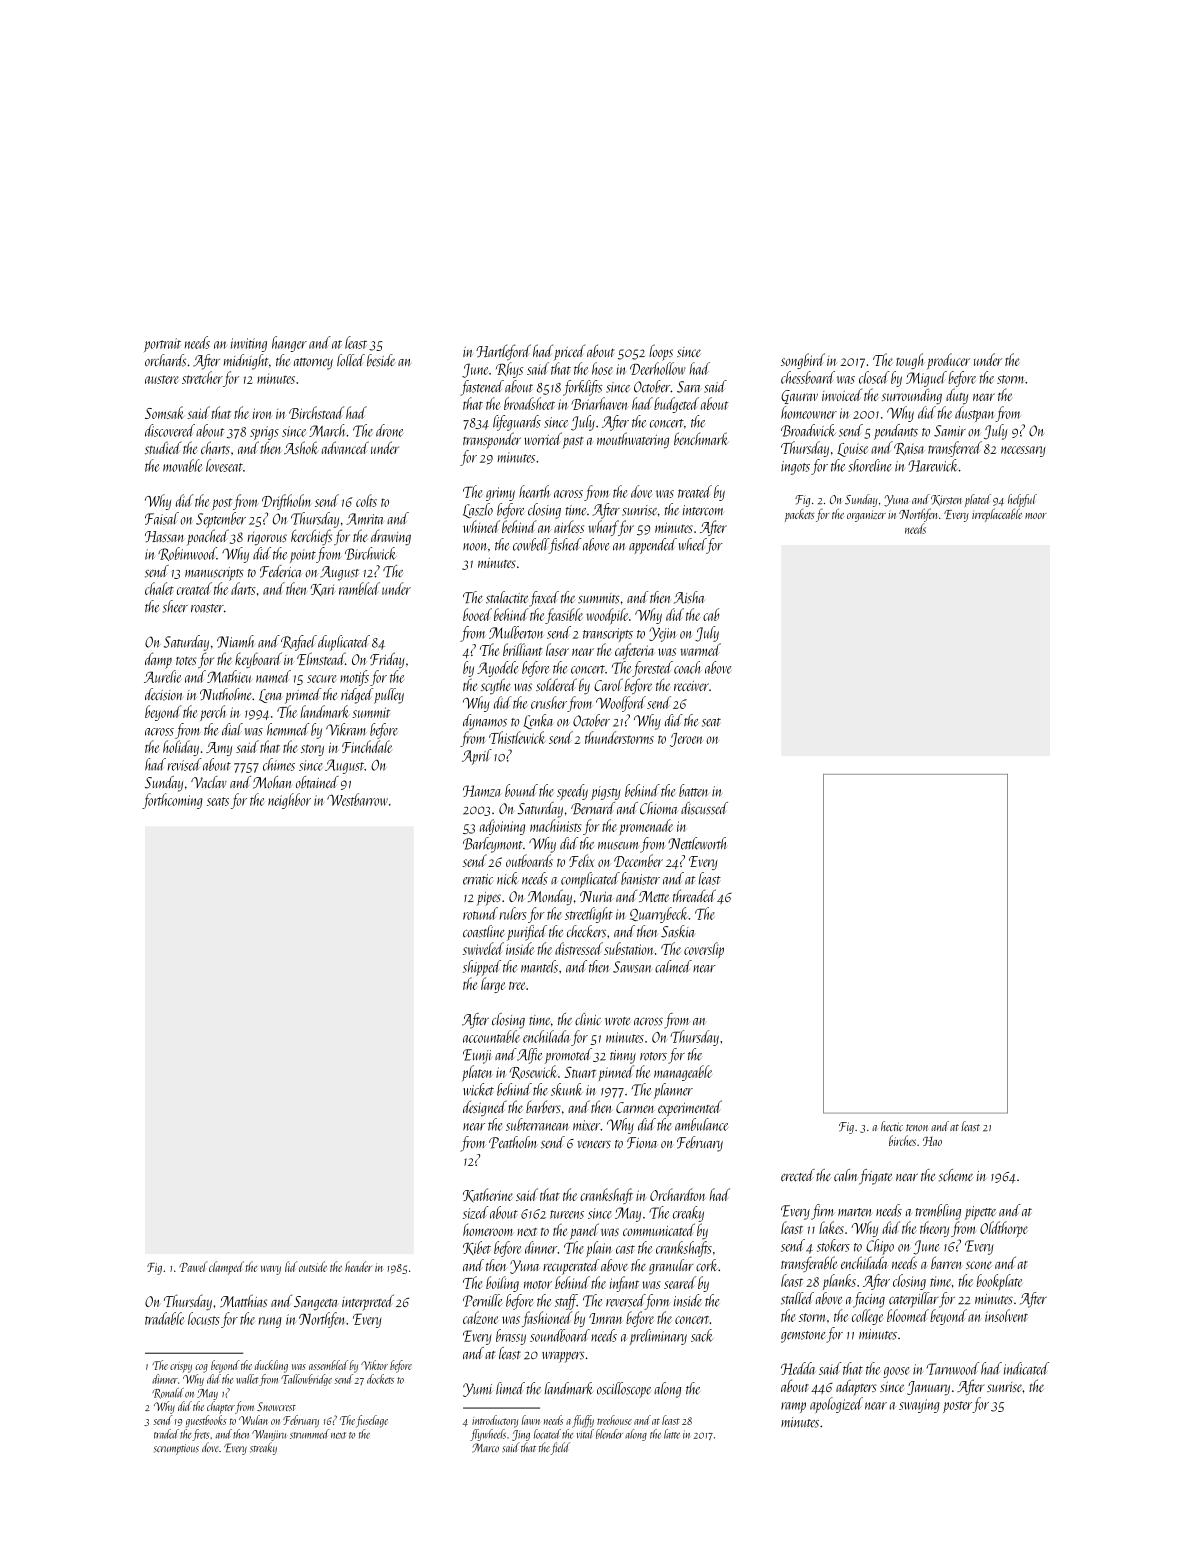 The height and width of the document is (1547, 1195). I want to click on songbird, so click(803, 361).
